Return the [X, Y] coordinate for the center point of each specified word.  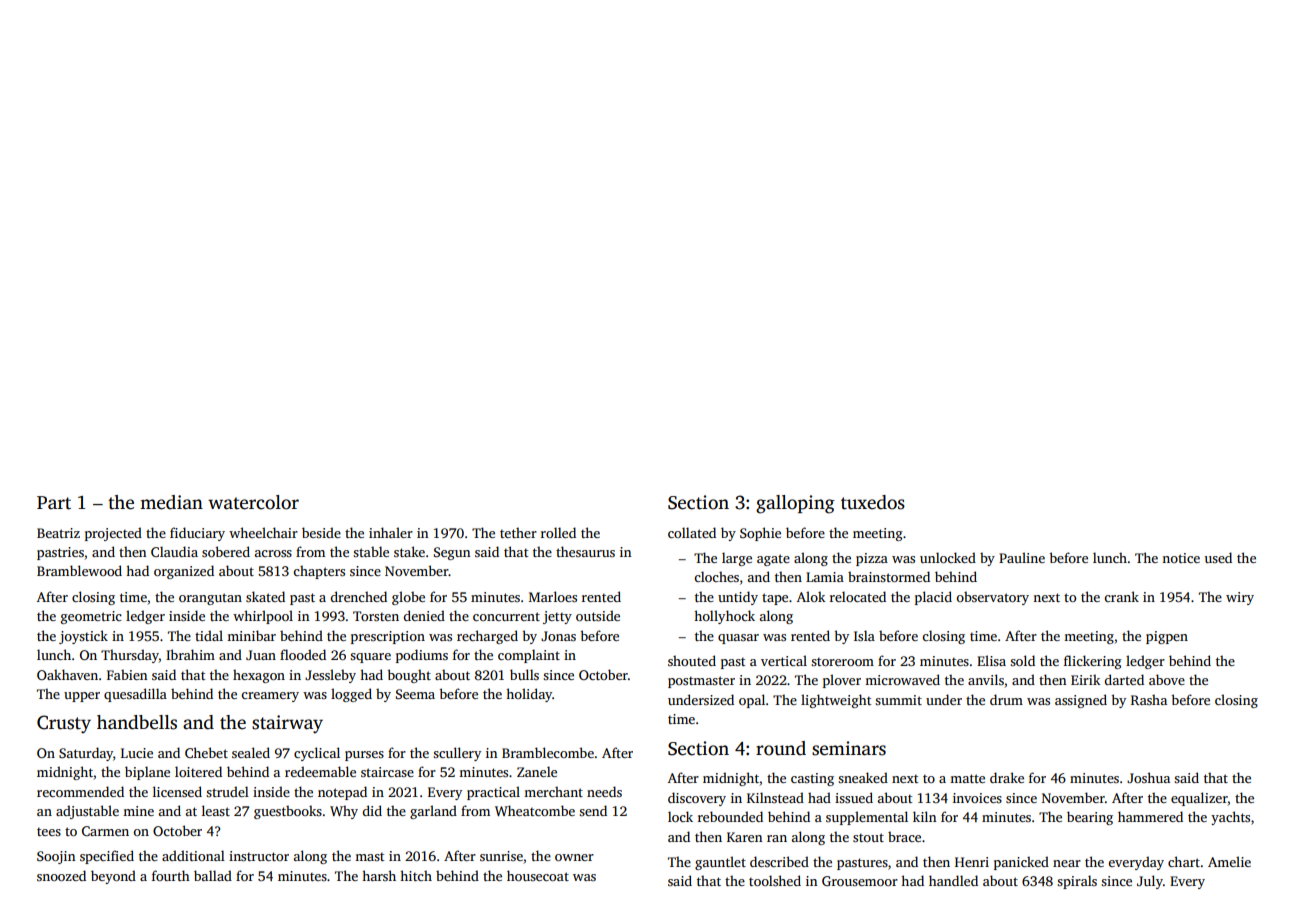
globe [408, 598]
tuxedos [873, 502]
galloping [795, 504]
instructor [259, 856]
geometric [91, 617]
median [171, 502]
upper [82, 697]
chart [1184, 861]
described [779, 861]
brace [904, 836]
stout [868, 837]
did [372, 810]
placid [933, 598]
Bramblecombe [548, 752]
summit [898, 700]
